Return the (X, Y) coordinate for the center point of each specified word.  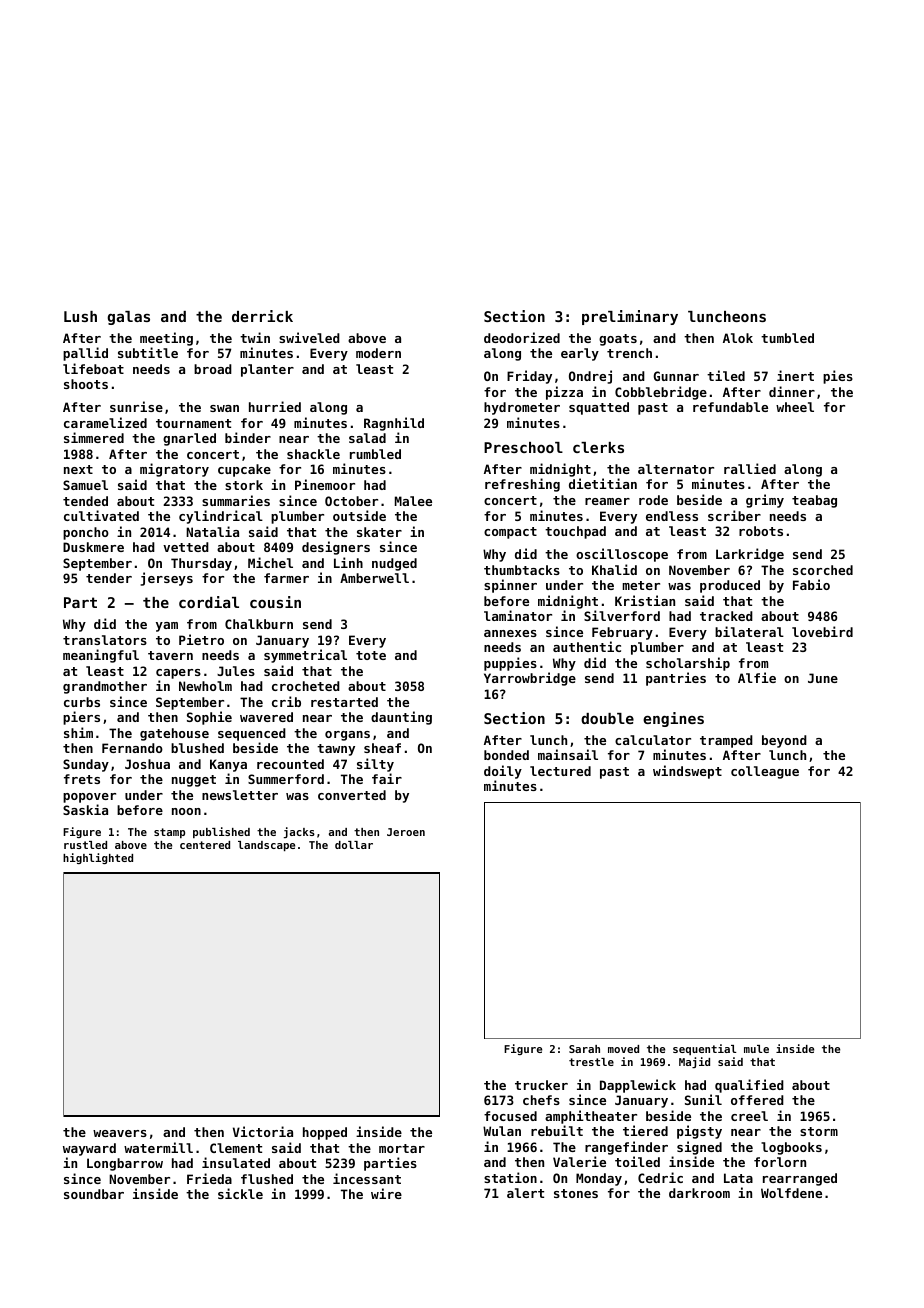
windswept (687, 772)
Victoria (263, 1131)
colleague (765, 772)
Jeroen (406, 832)
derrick (262, 316)
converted (352, 795)
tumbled (787, 338)
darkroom (699, 1193)
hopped (325, 1133)
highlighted (98, 858)
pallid (85, 354)
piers (81, 718)
